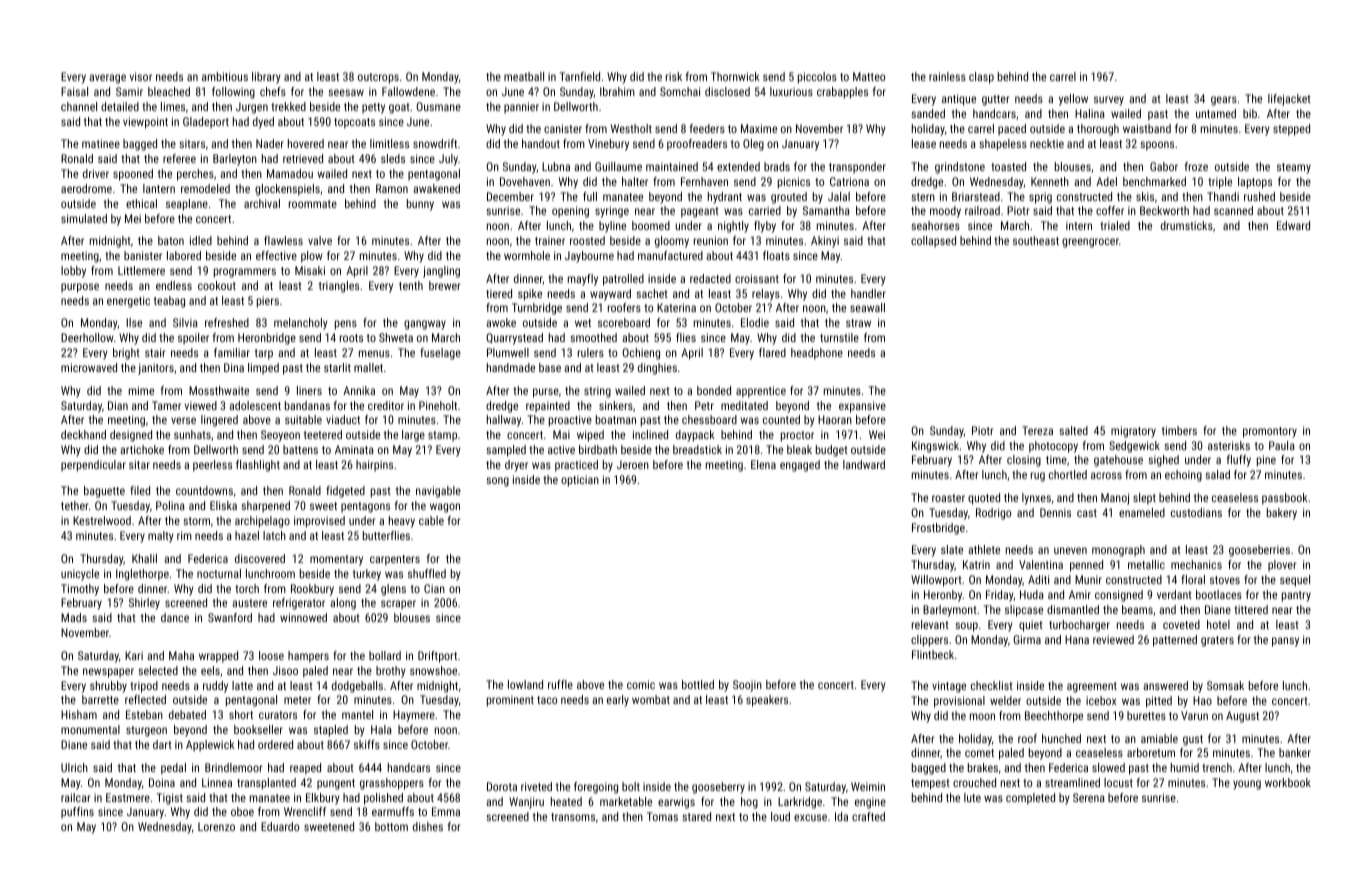  What do you see at coordinates (867, 307) in the page?
I see `seawall` at bounding box center [867, 307].
